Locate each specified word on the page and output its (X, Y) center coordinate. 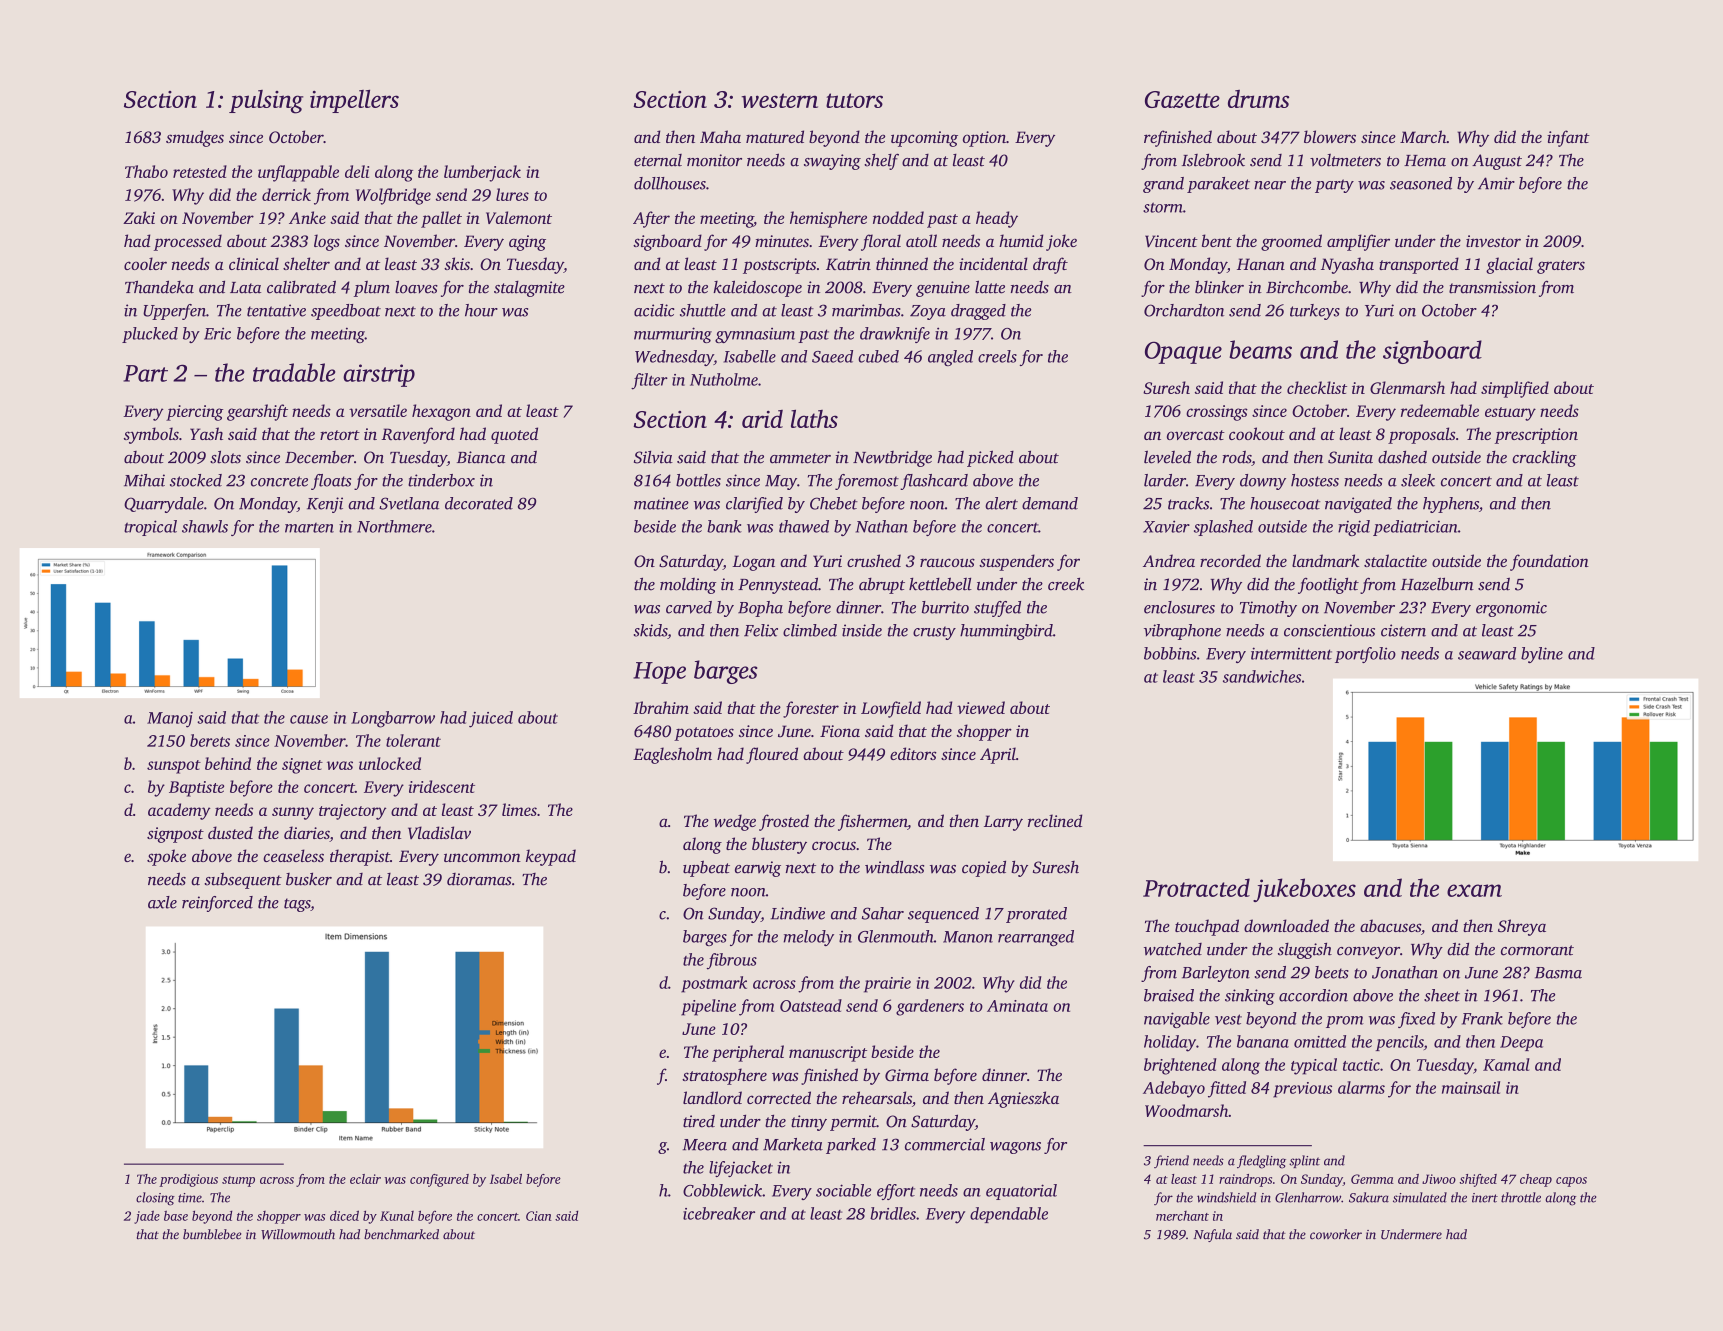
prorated (1036, 915)
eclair (365, 1179)
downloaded (1286, 925)
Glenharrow (1308, 1197)
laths (814, 418)
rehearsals (877, 1097)
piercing (194, 413)
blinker (1219, 287)
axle (162, 902)
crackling (1544, 458)
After (651, 219)
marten (309, 528)
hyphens (1451, 505)
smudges (195, 138)
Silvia (653, 457)
